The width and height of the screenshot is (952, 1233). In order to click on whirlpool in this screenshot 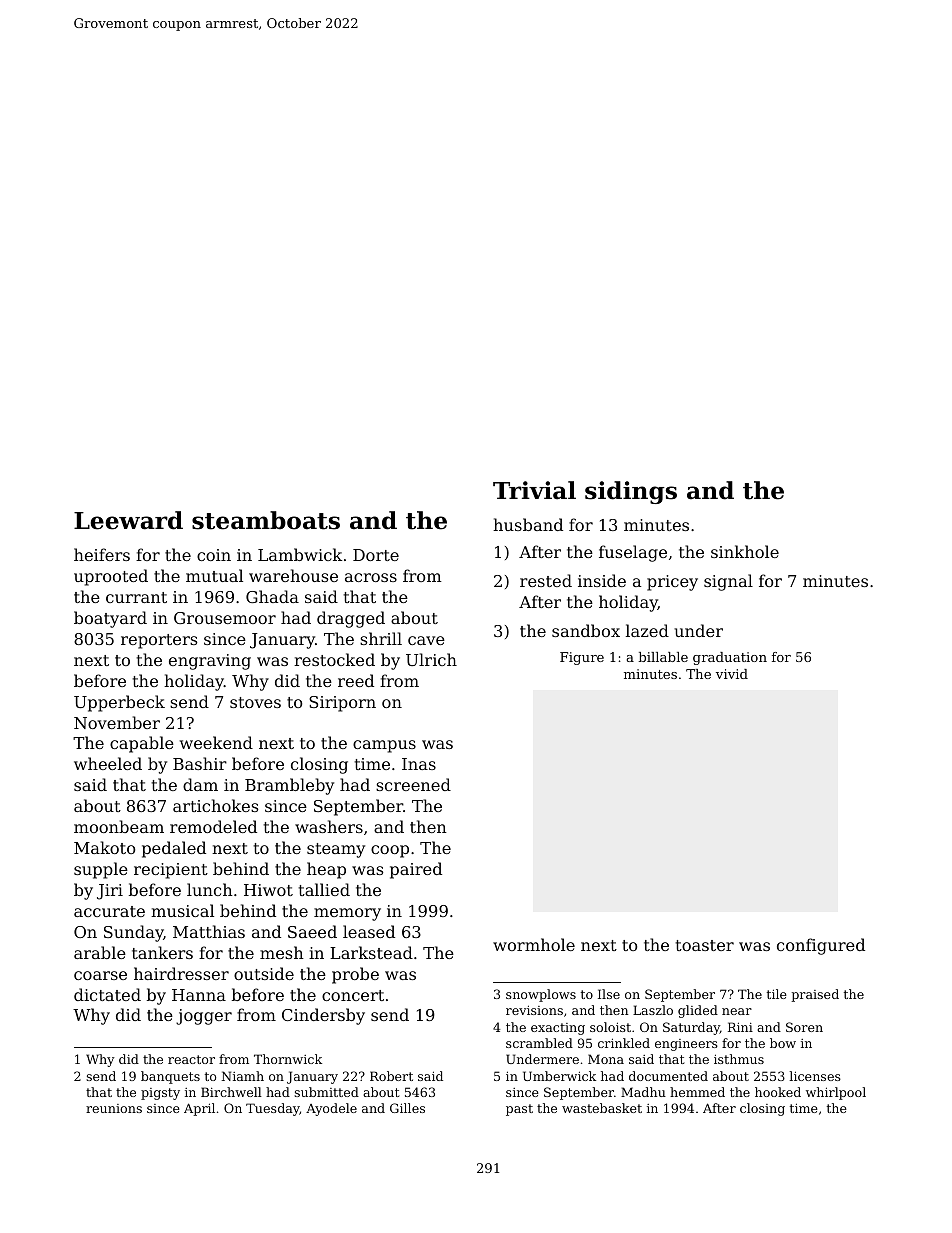, I will do `click(836, 1093)`.
